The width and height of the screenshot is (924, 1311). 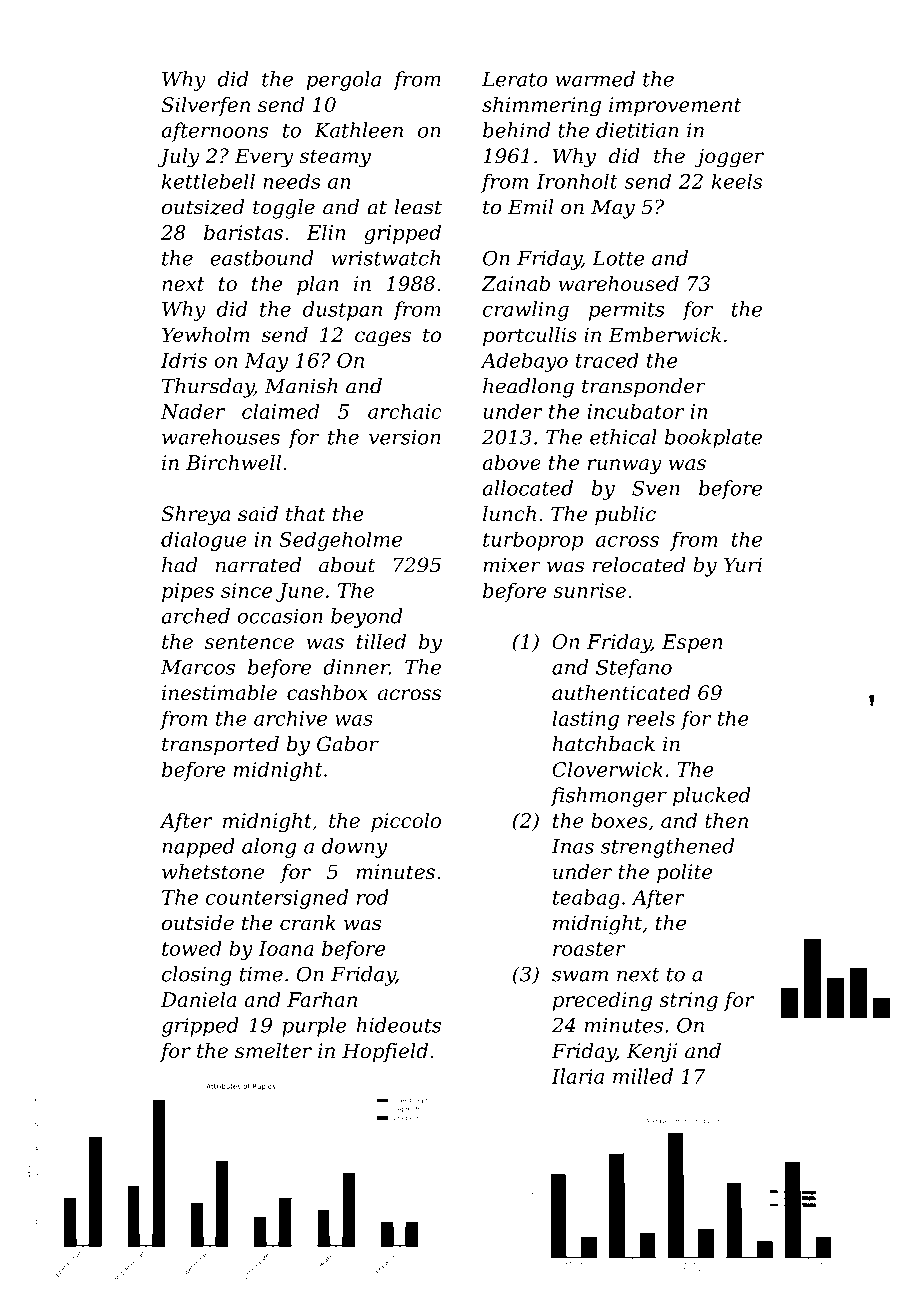 I want to click on purple, so click(x=314, y=1027).
